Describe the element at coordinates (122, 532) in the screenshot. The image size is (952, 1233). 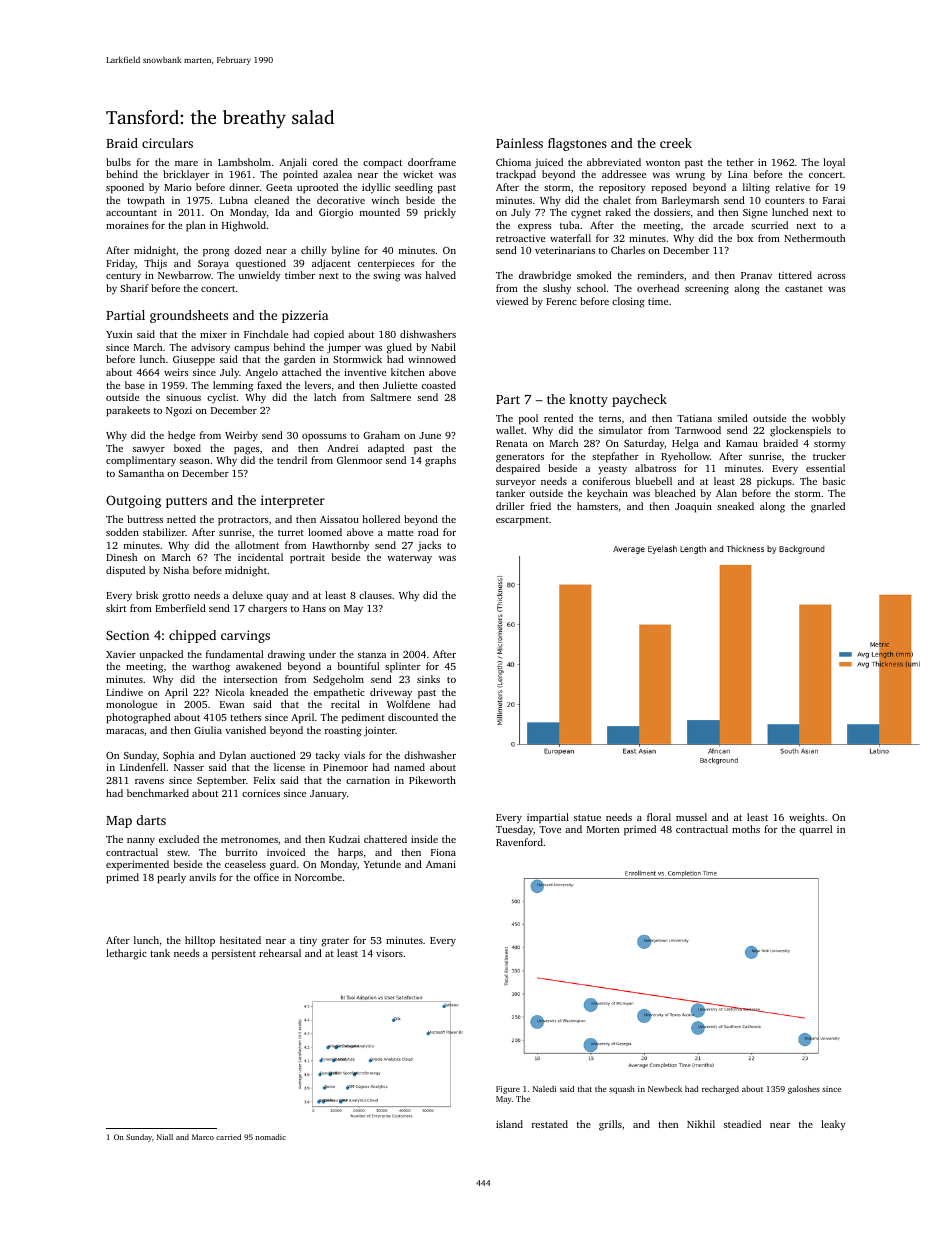
I see `sodden` at that location.
